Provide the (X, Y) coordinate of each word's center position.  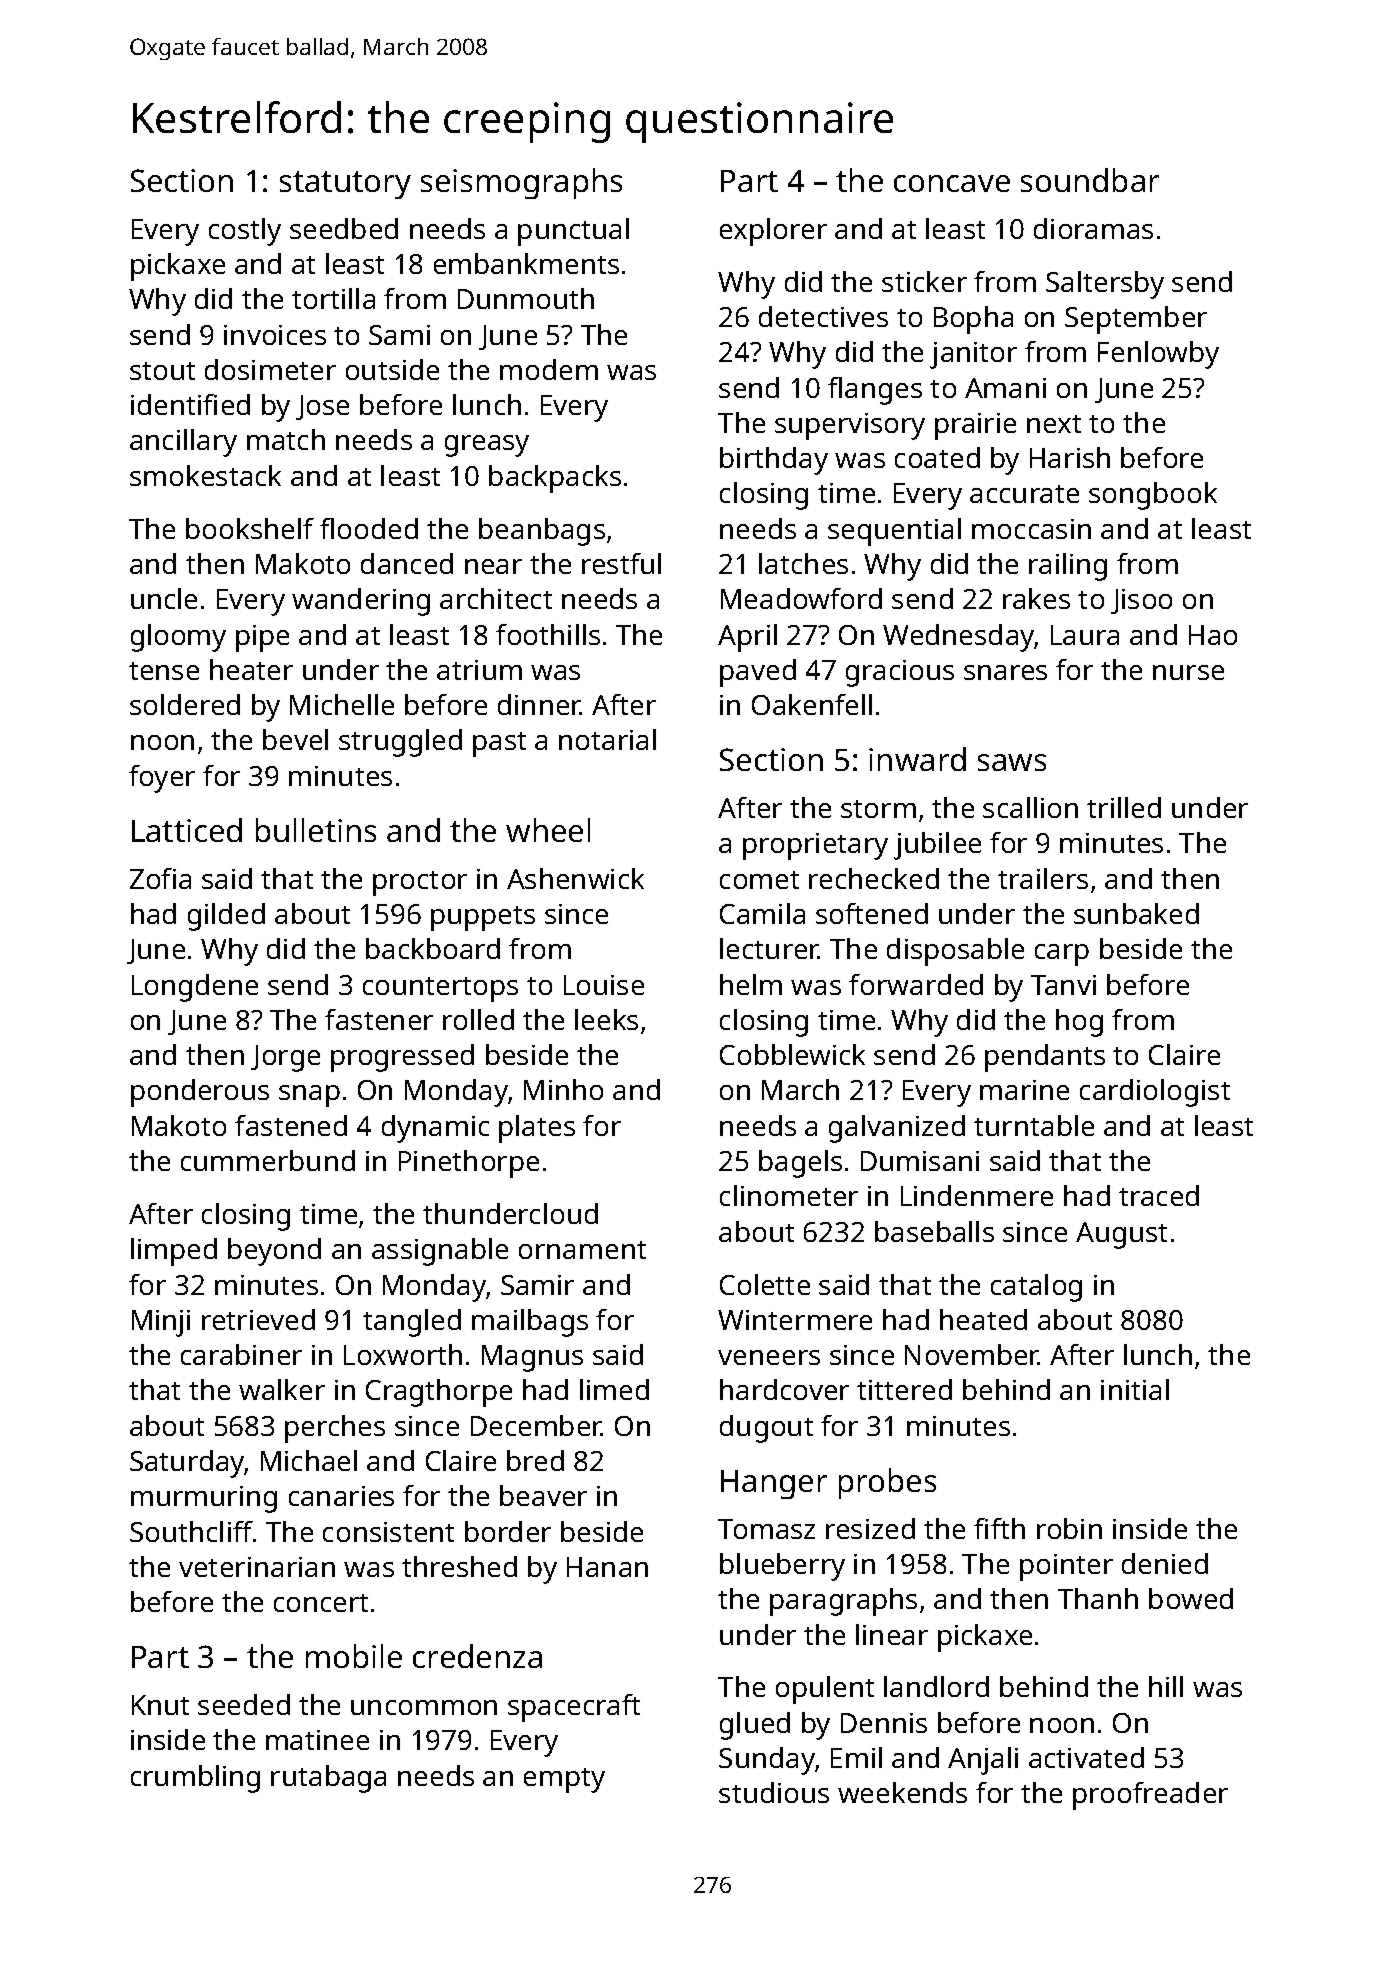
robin (1069, 1528)
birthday (774, 461)
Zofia (160, 878)
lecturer (769, 948)
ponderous (200, 1093)
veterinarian (257, 1567)
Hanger (774, 1484)
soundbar (1090, 180)
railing (1068, 567)
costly (245, 232)
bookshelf (250, 528)
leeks (606, 1019)
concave (952, 183)
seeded (244, 1704)
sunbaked (1136, 913)
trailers (1043, 878)
